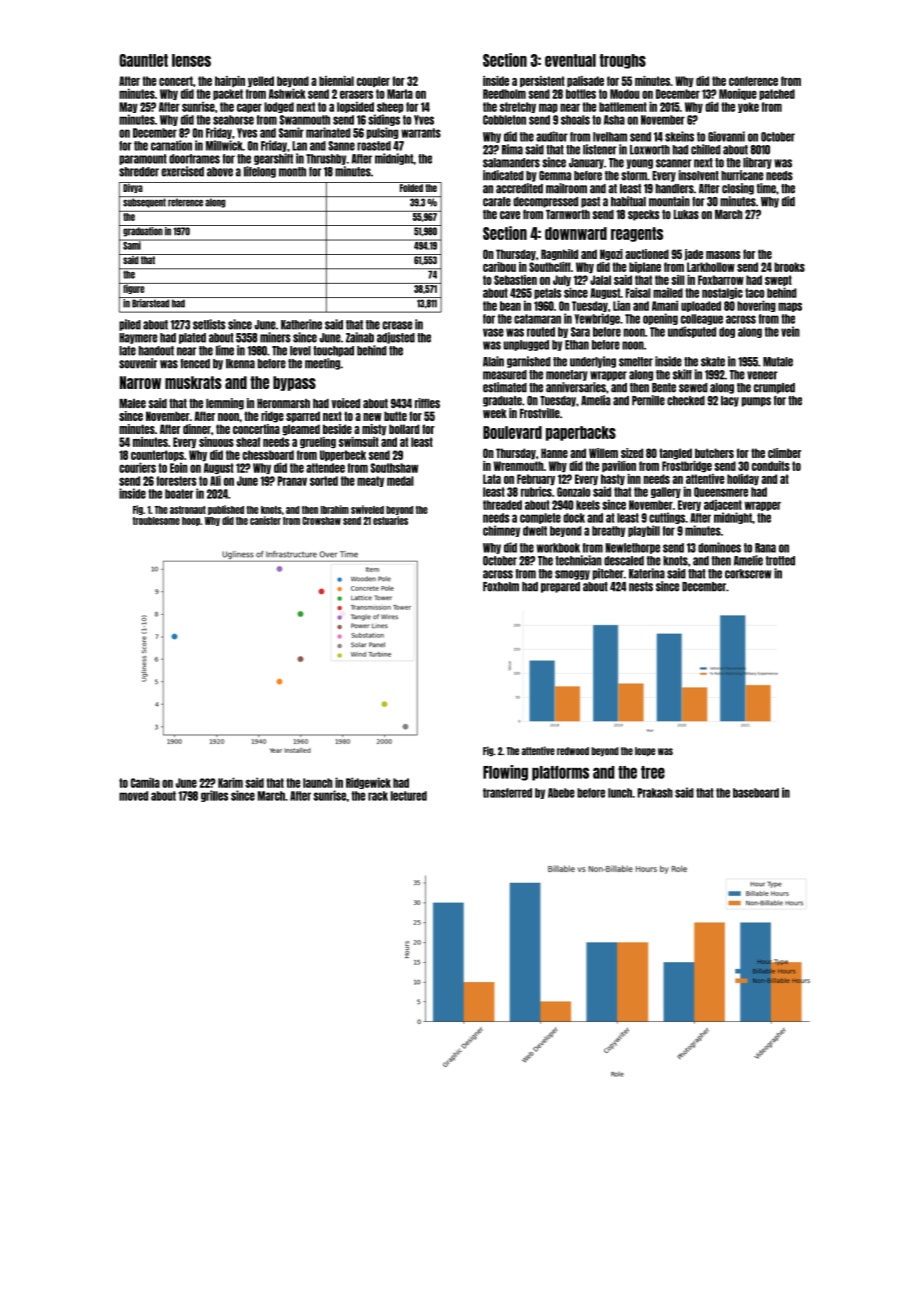 The image size is (924, 1308). Describe the element at coordinates (753, 81) in the image. I see `conference` at that location.
